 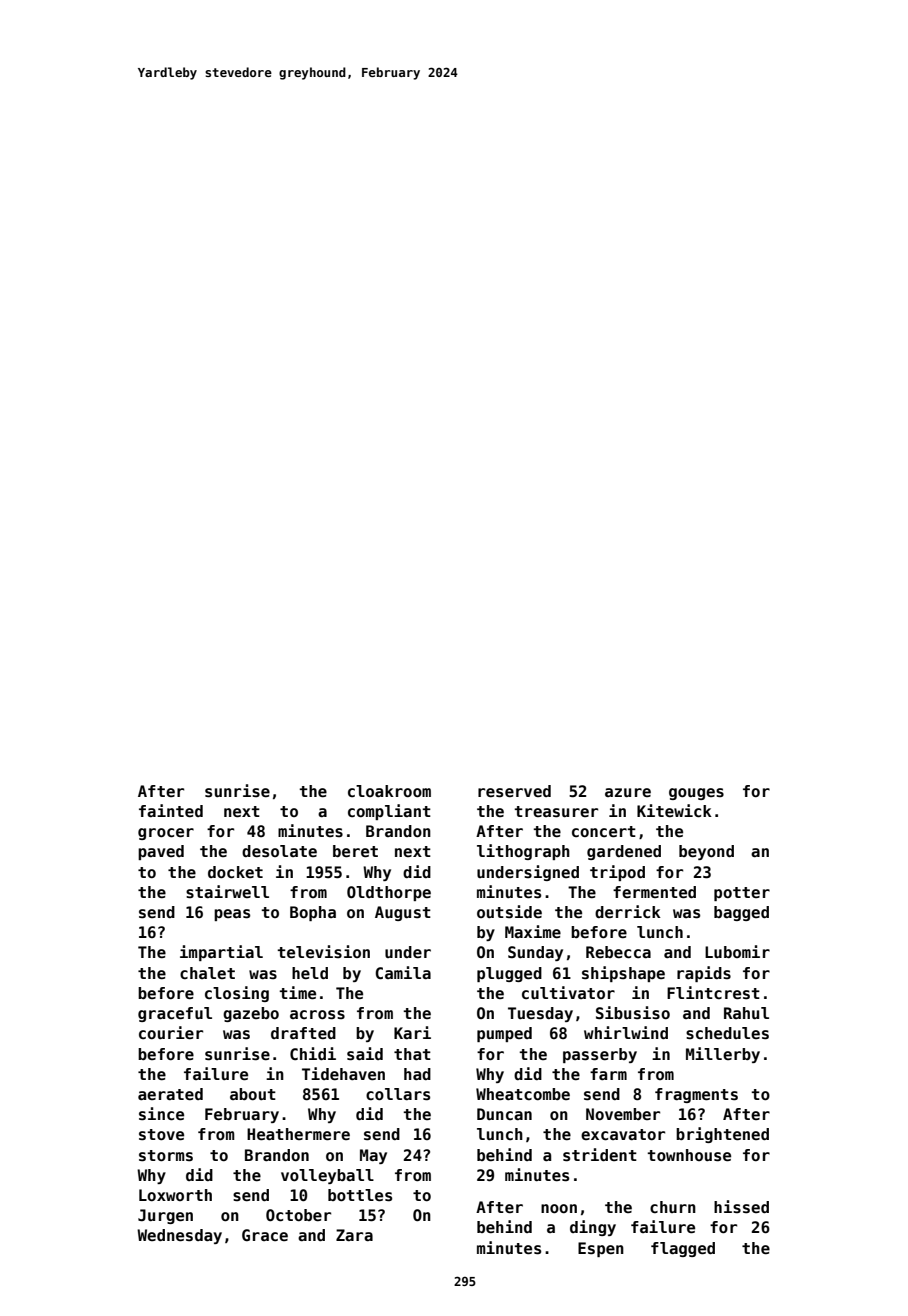 I want to click on reserved, so click(x=514, y=791).
